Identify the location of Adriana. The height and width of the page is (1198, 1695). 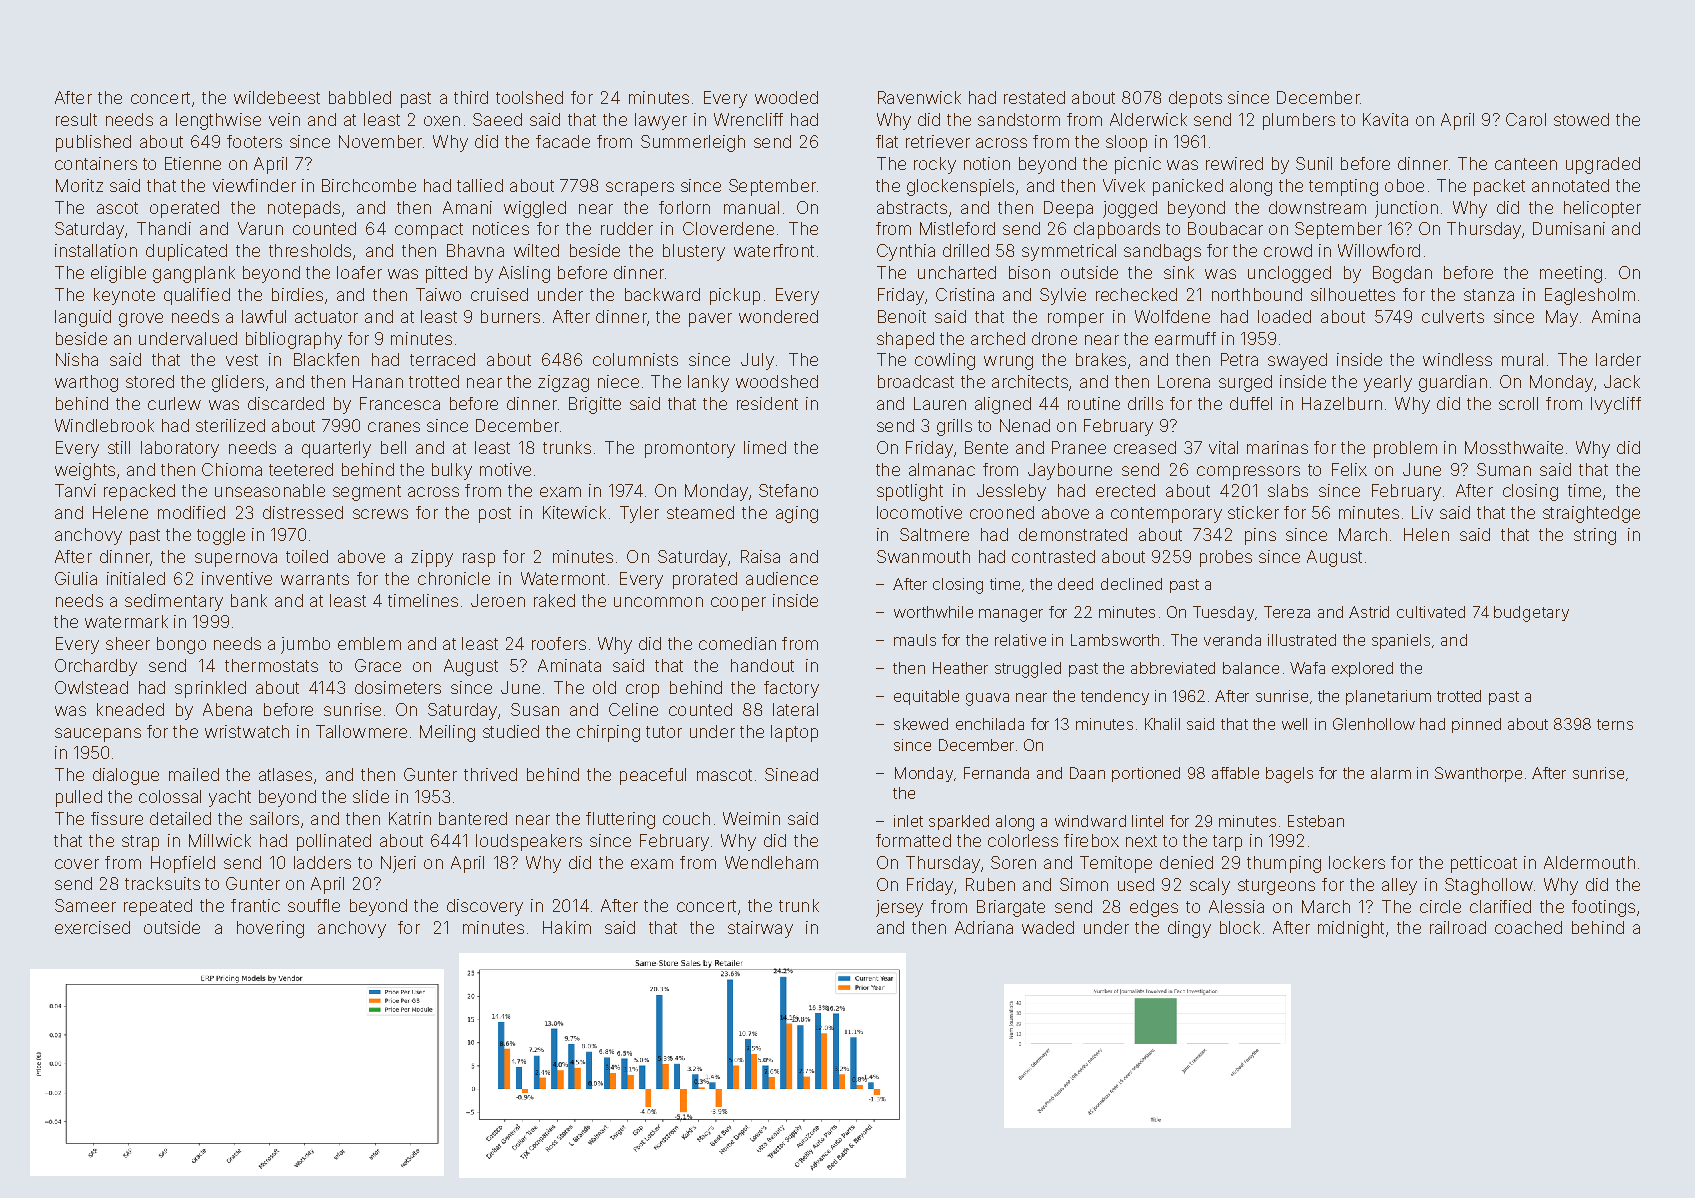
(984, 927).
